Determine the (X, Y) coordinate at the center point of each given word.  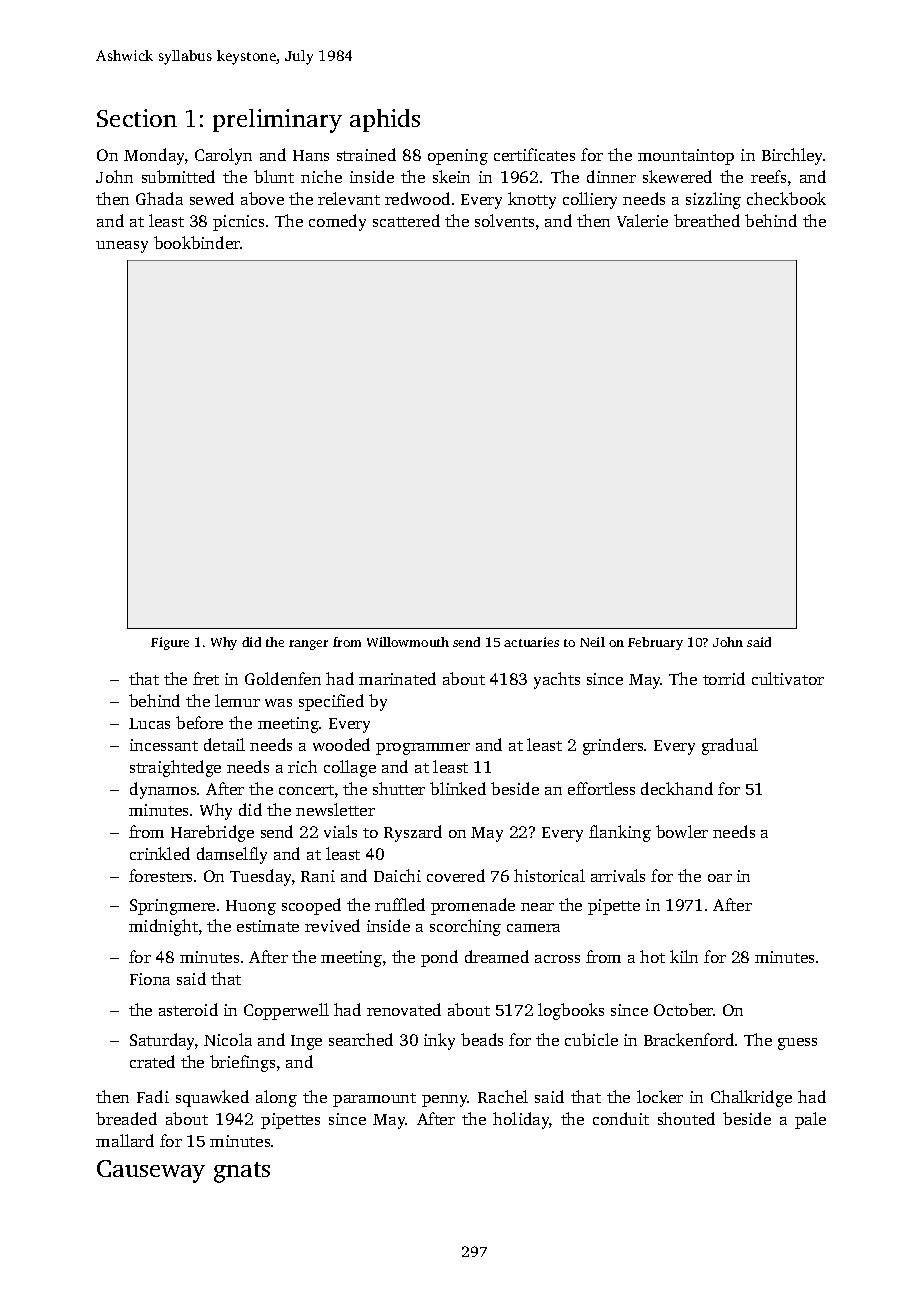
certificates (534, 154)
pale (810, 1120)
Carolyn (223, 156)
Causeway (151, 1171)
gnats (242, 1172)
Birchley (792, 156)
